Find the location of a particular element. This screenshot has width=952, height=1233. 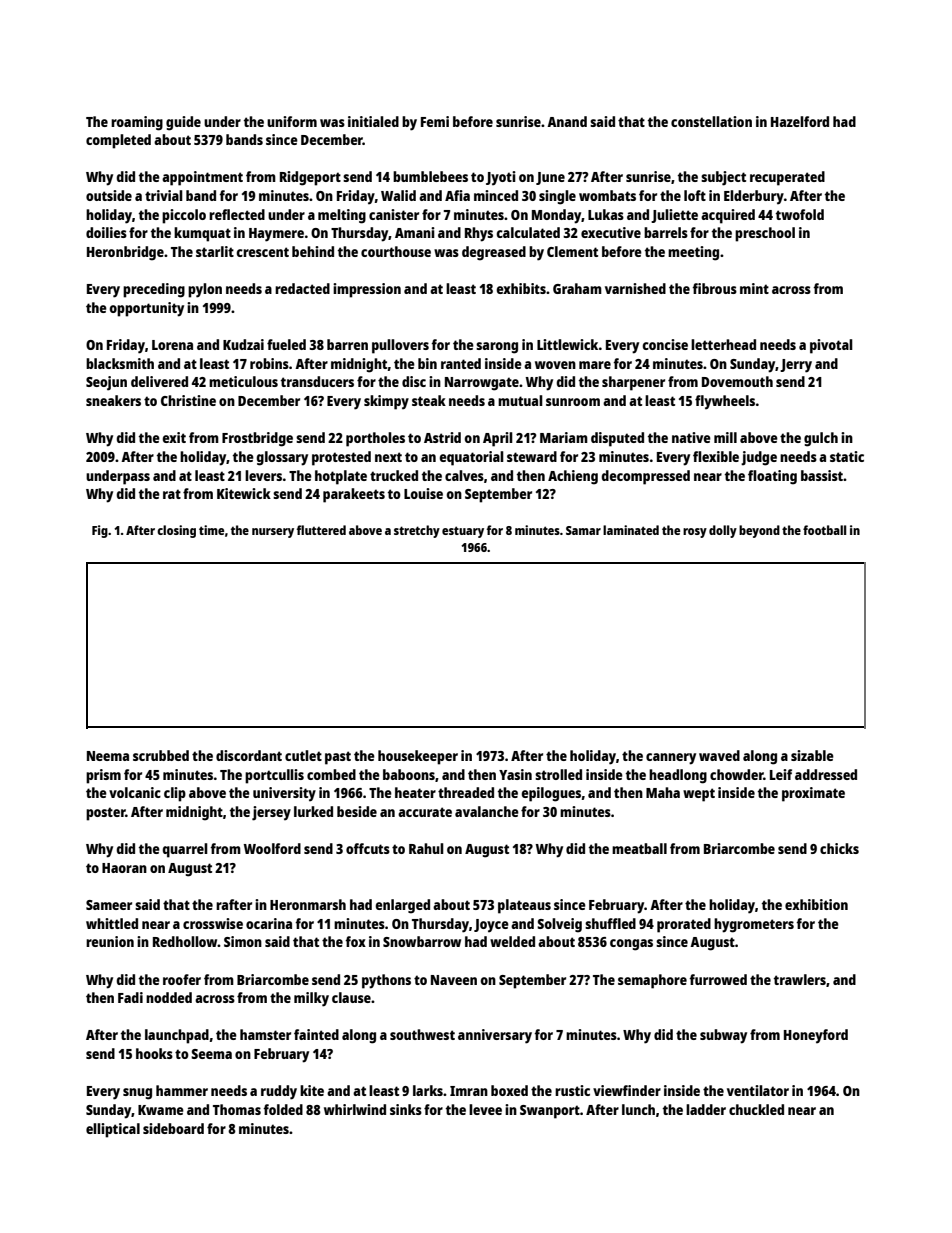

Samar is located at coordinates (583, 530).
